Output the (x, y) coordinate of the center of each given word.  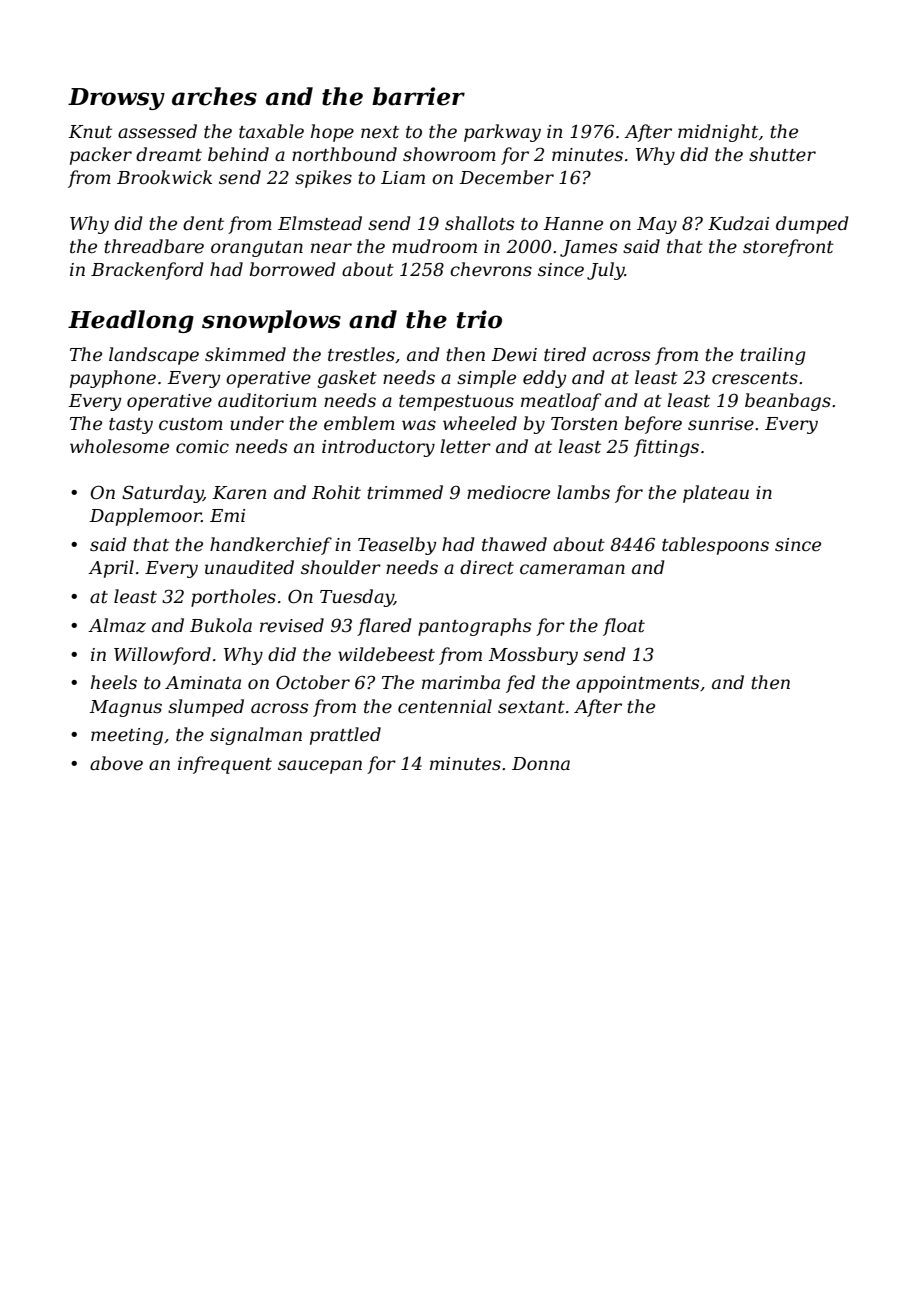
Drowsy (116, 99)
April (111, 569)
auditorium (267, 400)
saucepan (320, 767)
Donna (541, 763)
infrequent (225, 765)
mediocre (508, 492)
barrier (418, 96)
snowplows (271, 321)
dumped (812, 225)
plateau (716, 494)
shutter (782, 154)
